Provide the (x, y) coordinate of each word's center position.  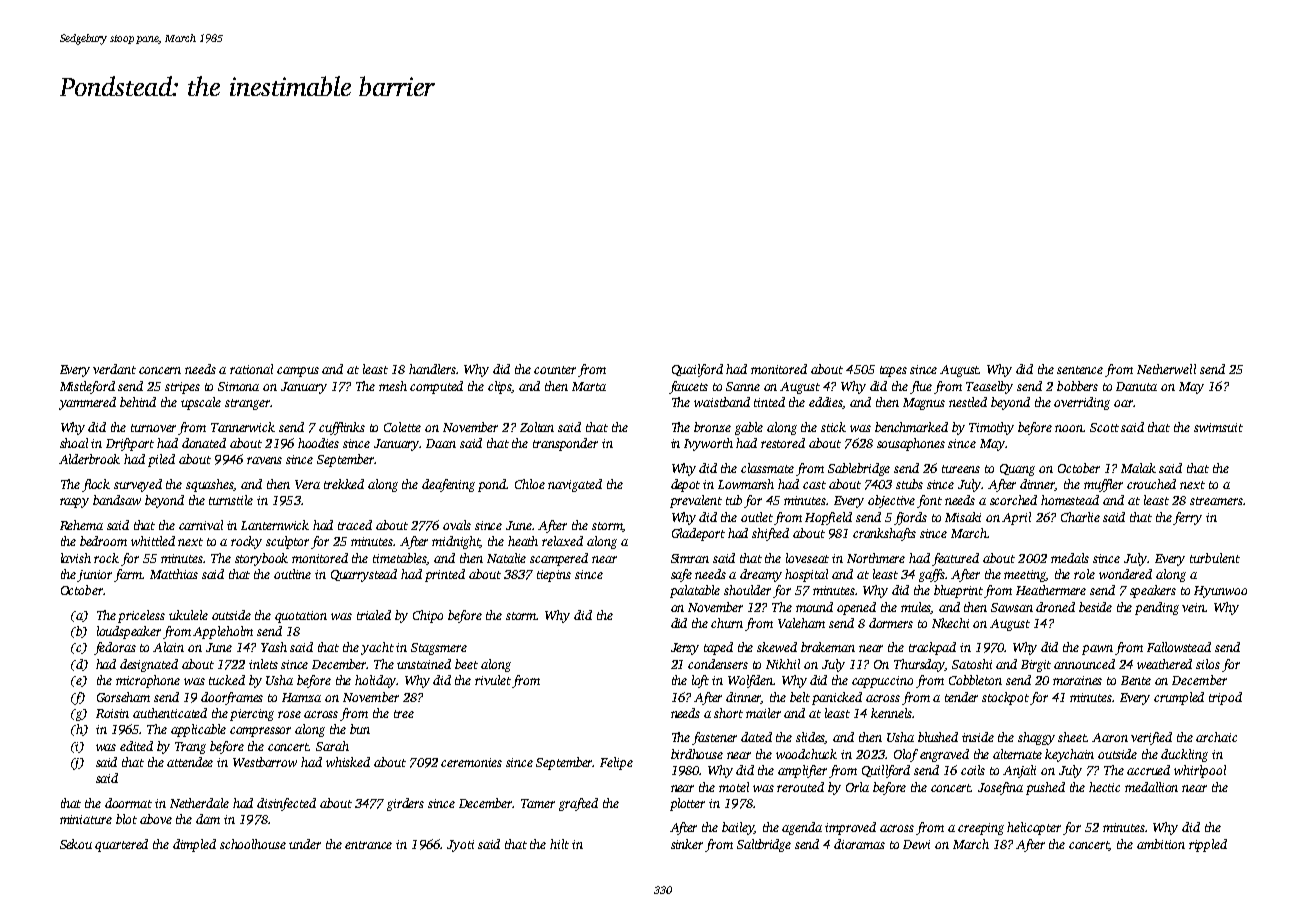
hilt (559, 844)
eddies (826, 403)
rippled (1208, 845)
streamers (1216, 501)
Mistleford (87, 387)
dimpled (194, 845)
